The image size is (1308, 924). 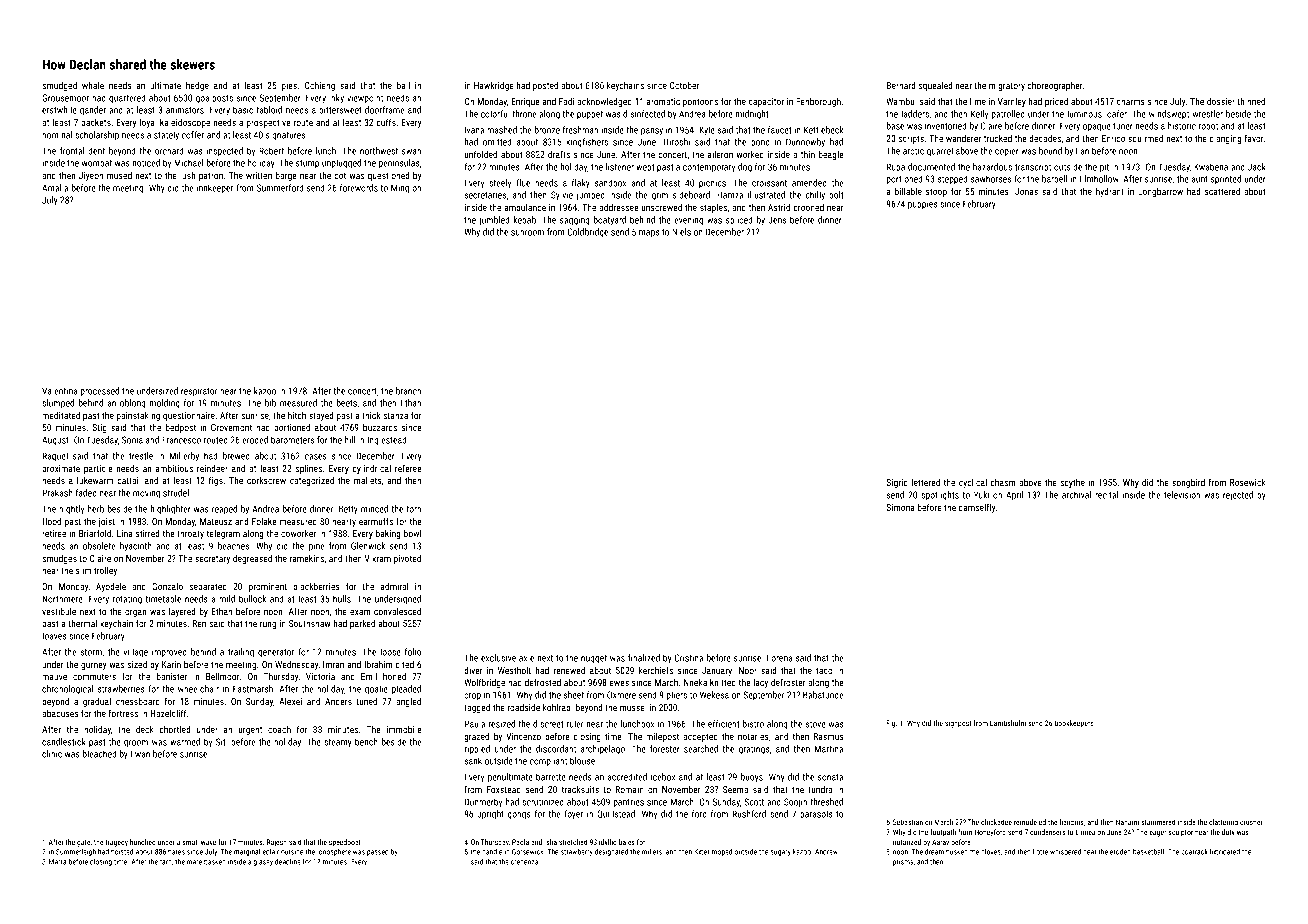 What do you see at coordinates (897, 483) in the screenshot?
I see `Sigrid` at bounding box center [897, 483].
